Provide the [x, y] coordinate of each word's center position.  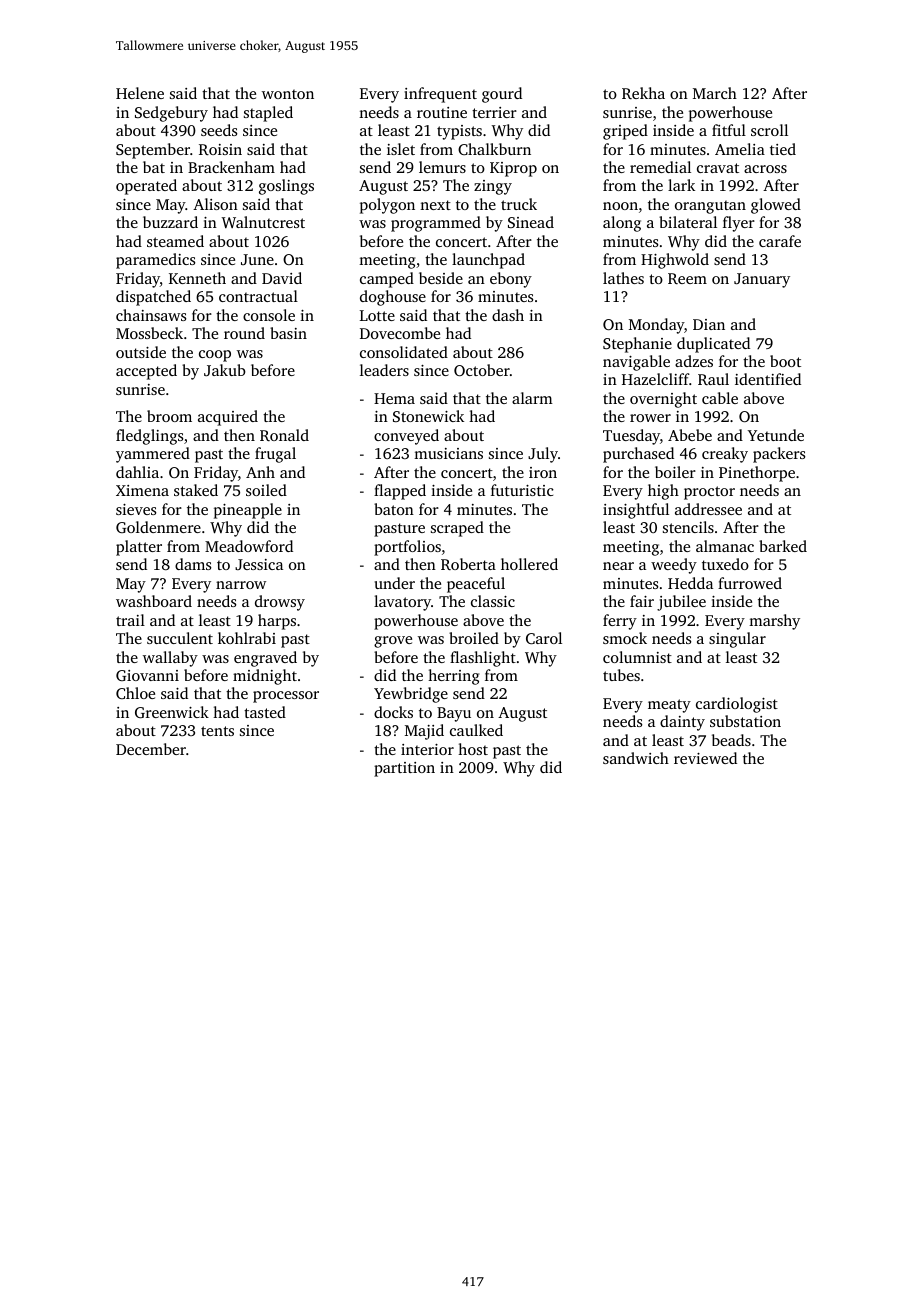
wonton [288, 94]
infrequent [440, 95]
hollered [529, 564]
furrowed [750, 583]
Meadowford [249, 546]
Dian [709, 324]
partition [404, 769]
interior [427, 749]
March [715, 93]
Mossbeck [149, 333]
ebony [511, 280]
